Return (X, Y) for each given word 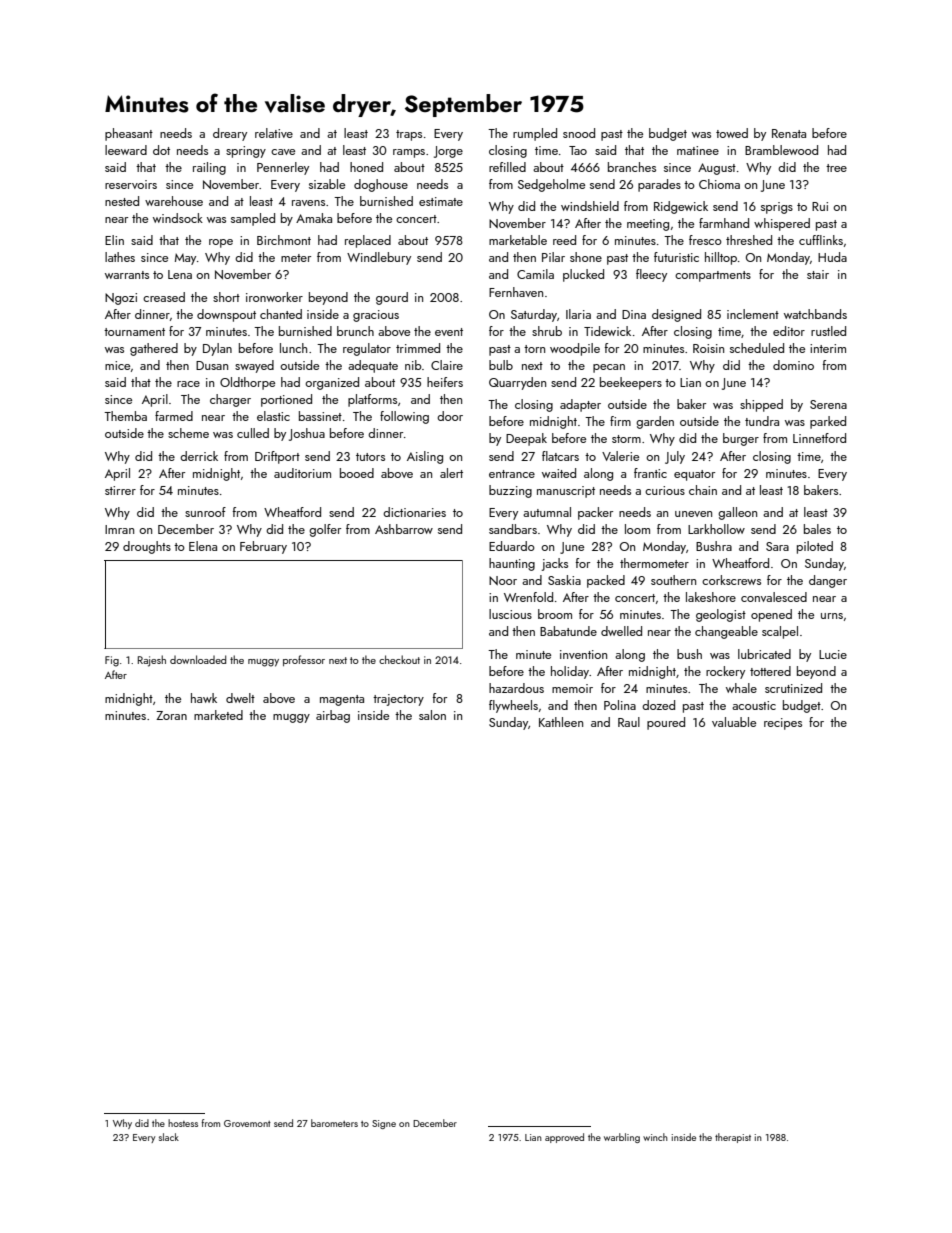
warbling (622, 1138)
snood (579, 133)
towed (732, 133)
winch (655, 1137)
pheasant (129, 134)
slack (169, 1137)
